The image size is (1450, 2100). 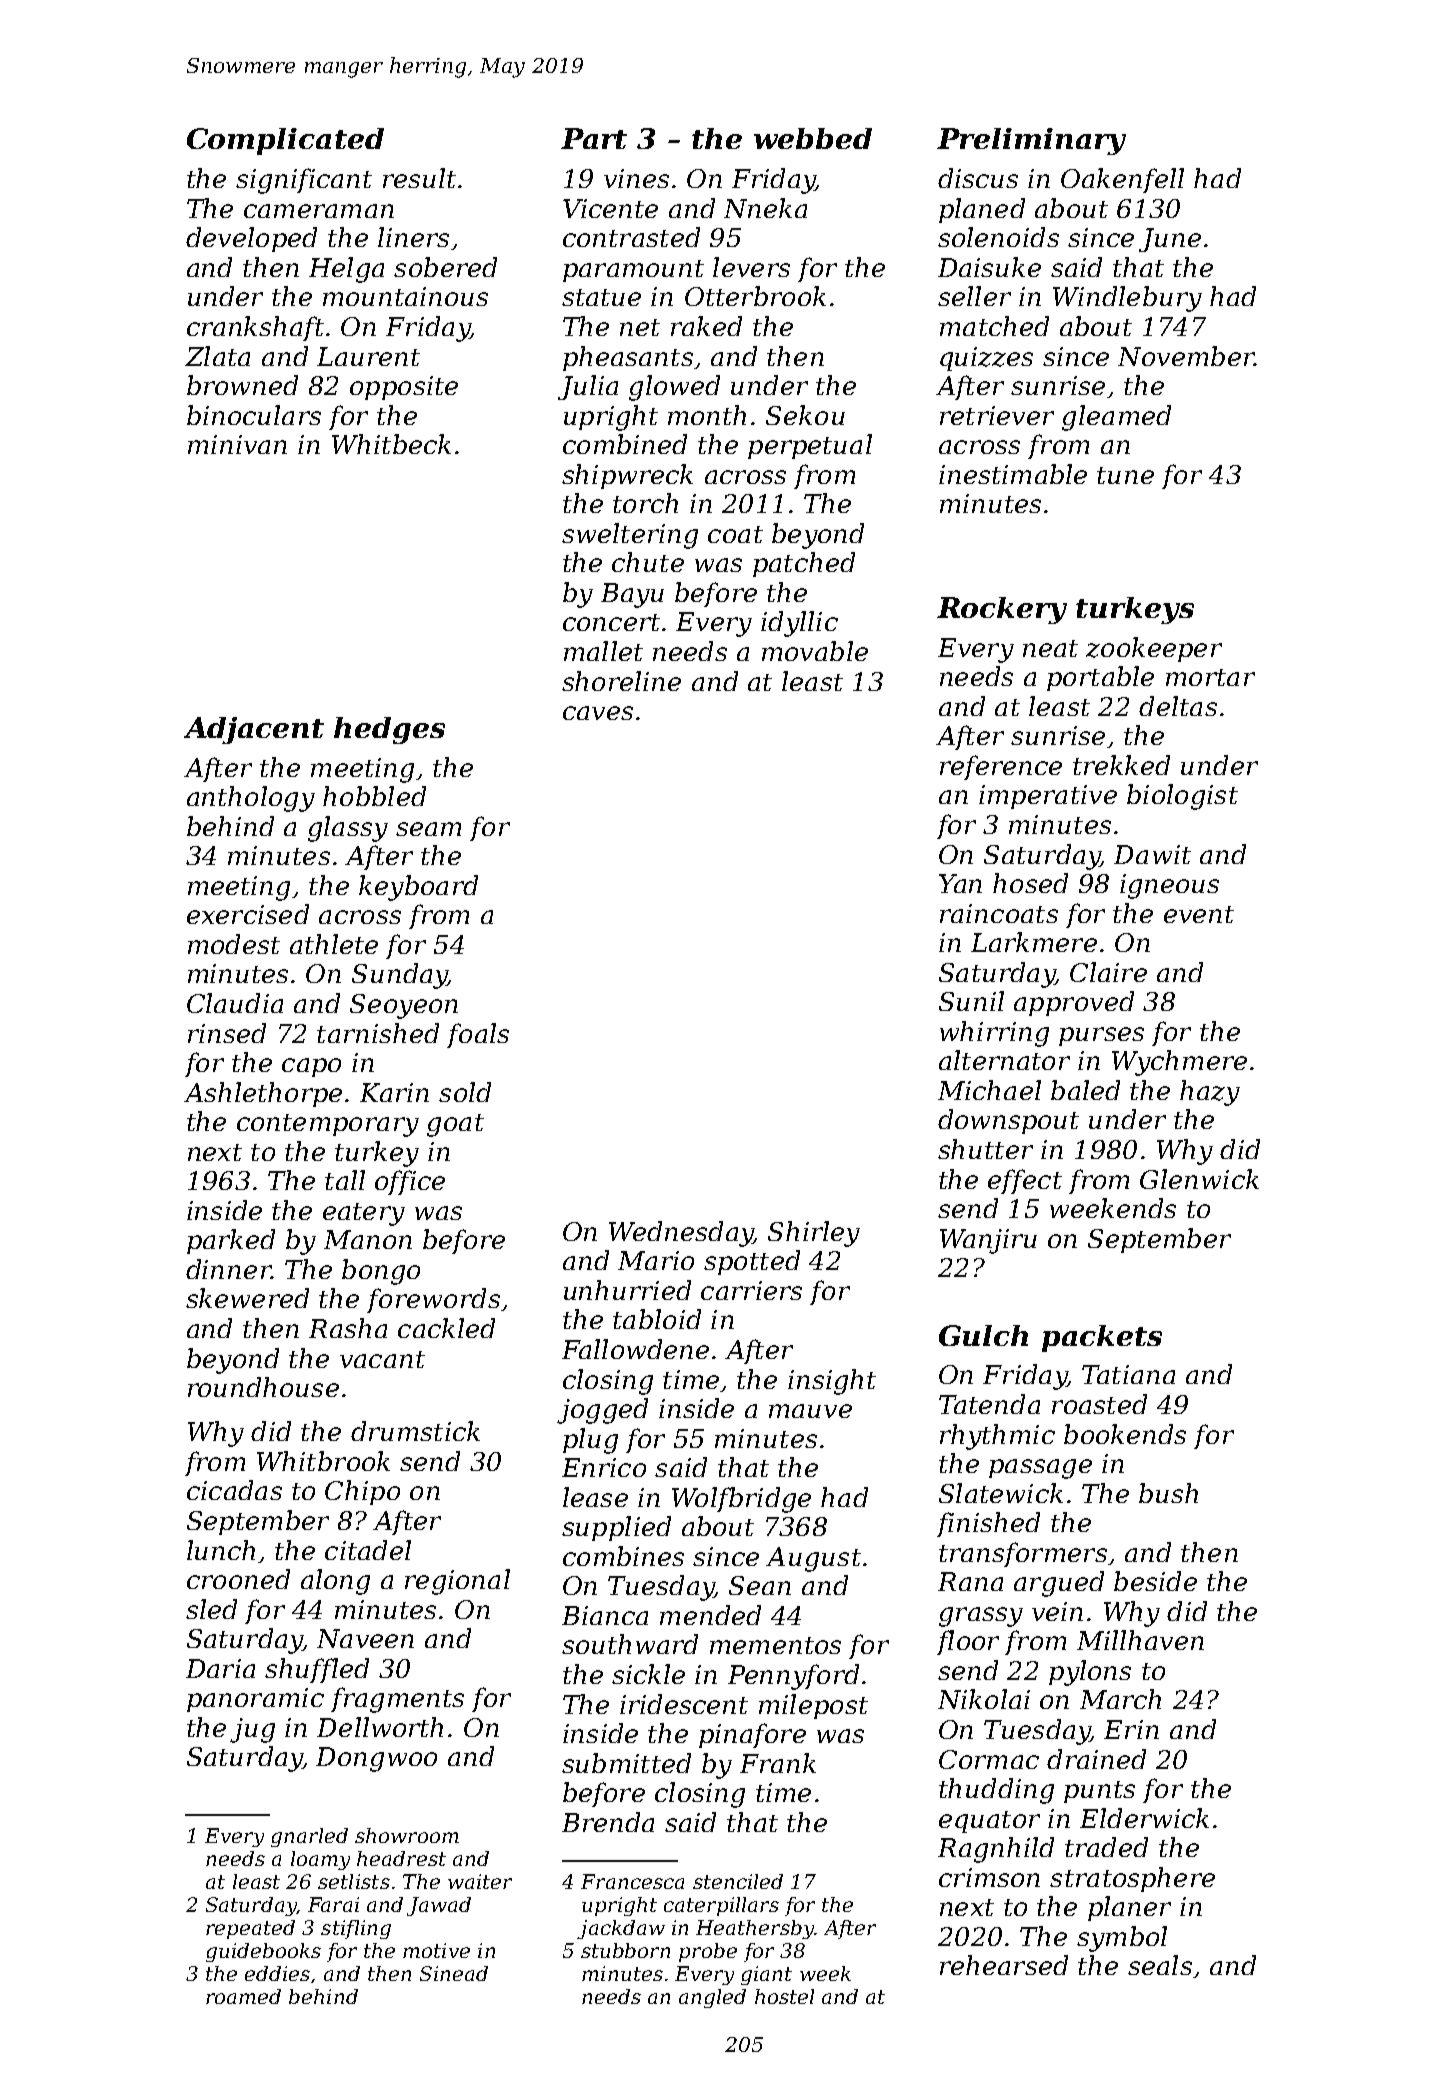 What do you see at coordinates (712, 1998) in the page?
I see `angled` at bounding box center [712, 1998].
